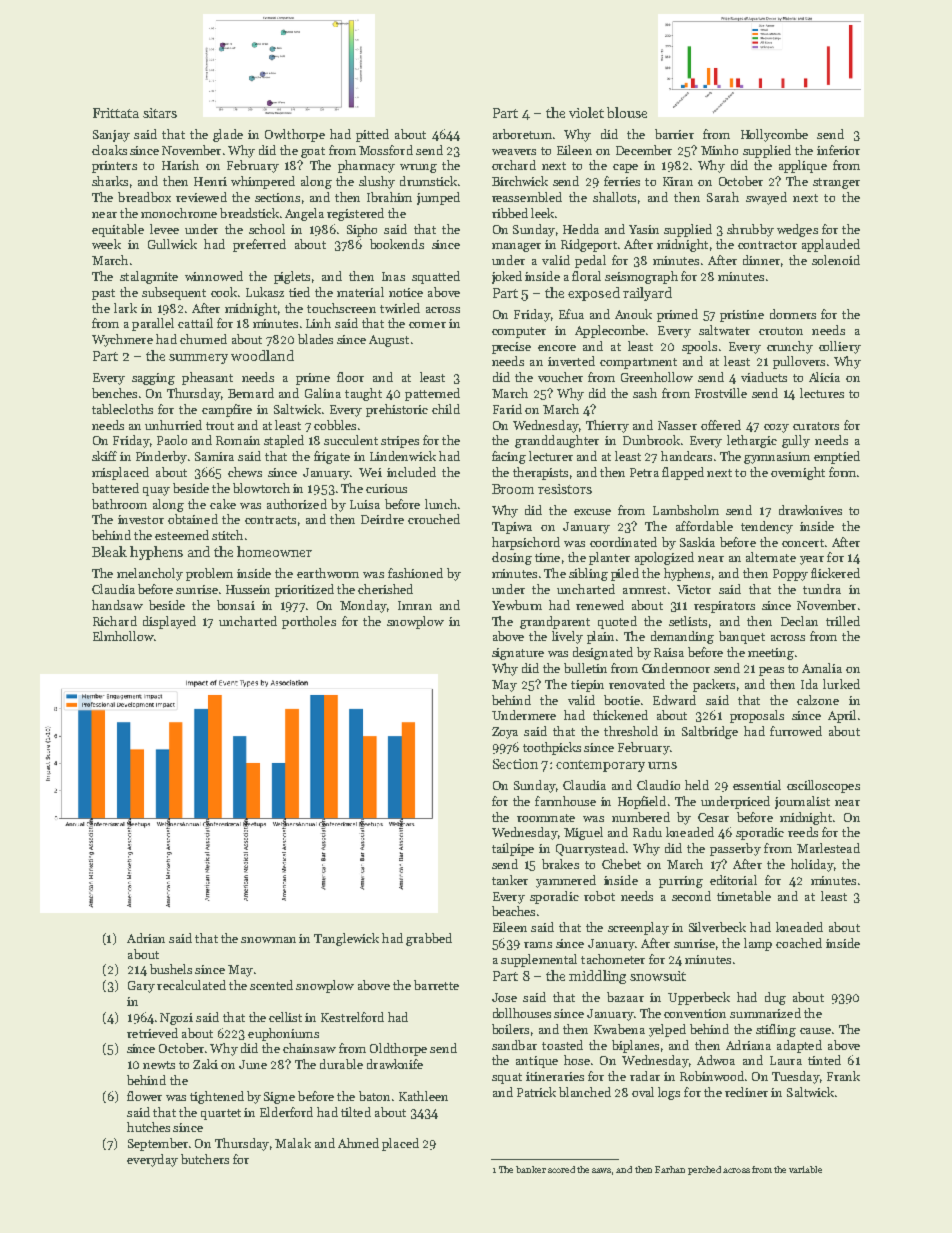 The width and height of the document is (952, 1233). I want to click on sitars, so click(160, 113).
